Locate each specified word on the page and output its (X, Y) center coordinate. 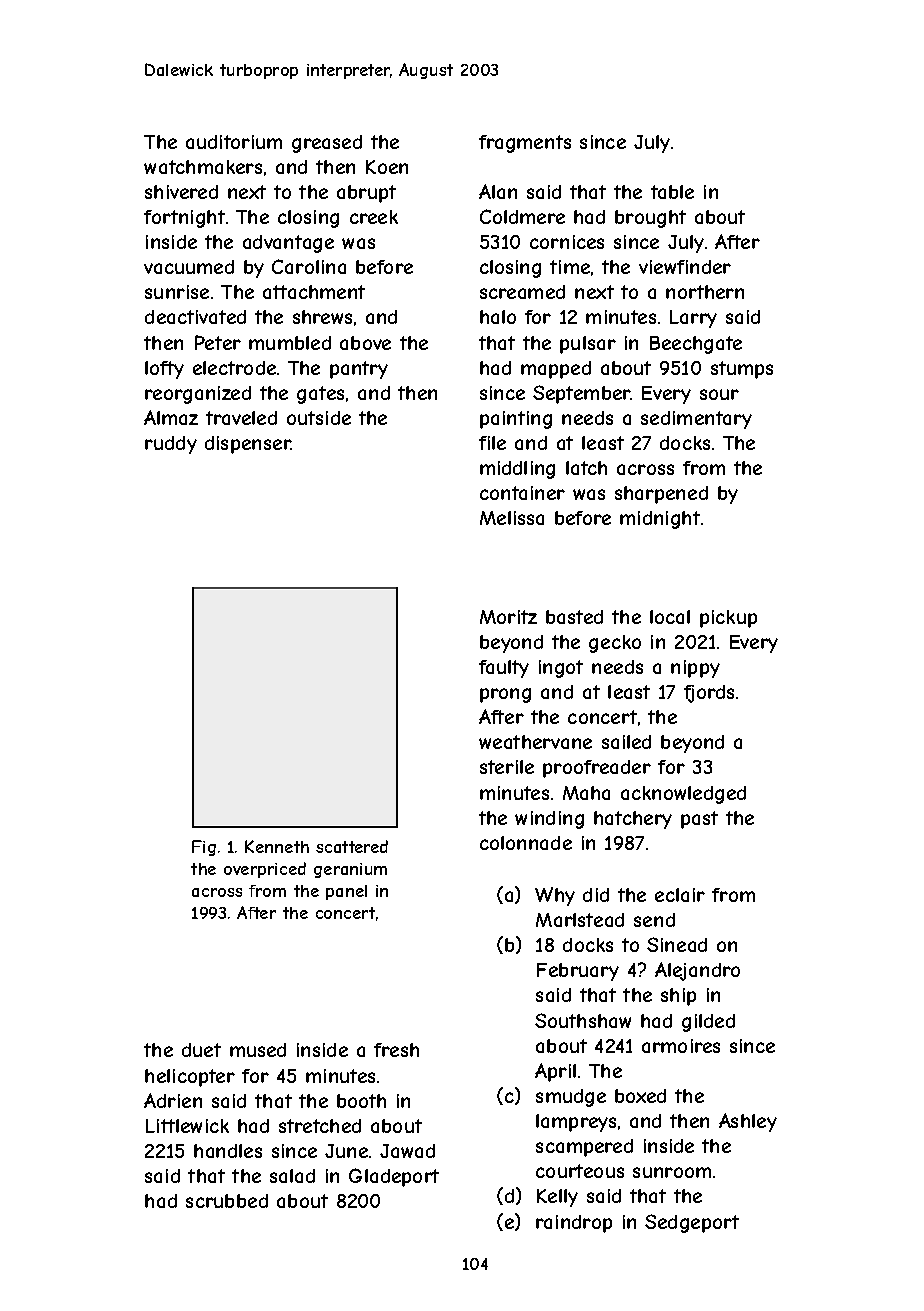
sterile (507, 767)
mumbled (290, 343)
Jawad (407, 1151)
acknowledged (683, 795)
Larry (693, 319)
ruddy (171, 445)
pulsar (588, 345)
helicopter (190, 1078)
